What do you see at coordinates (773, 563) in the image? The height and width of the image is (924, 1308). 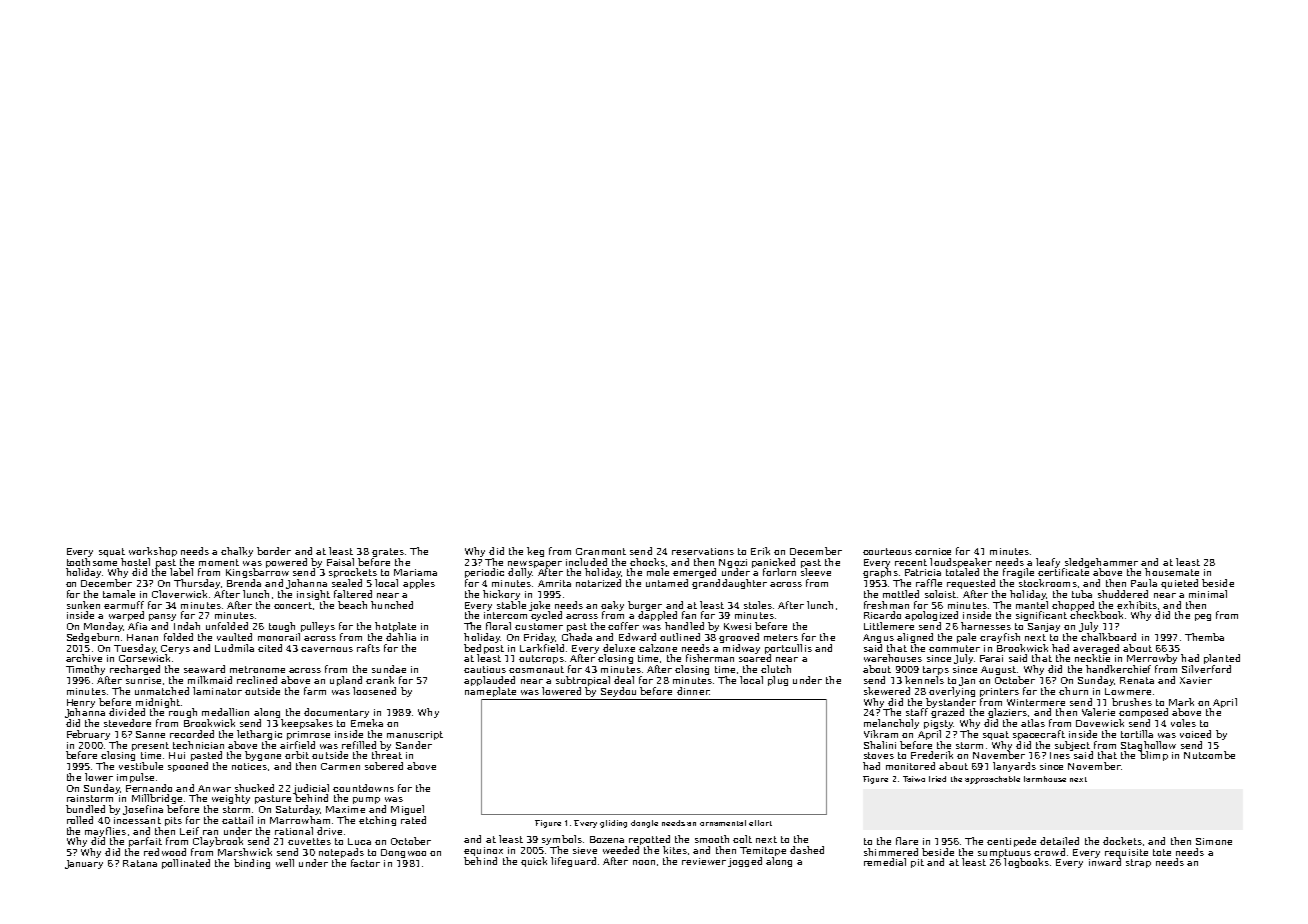 I see `panicked` at bounding box center [773, 563].
